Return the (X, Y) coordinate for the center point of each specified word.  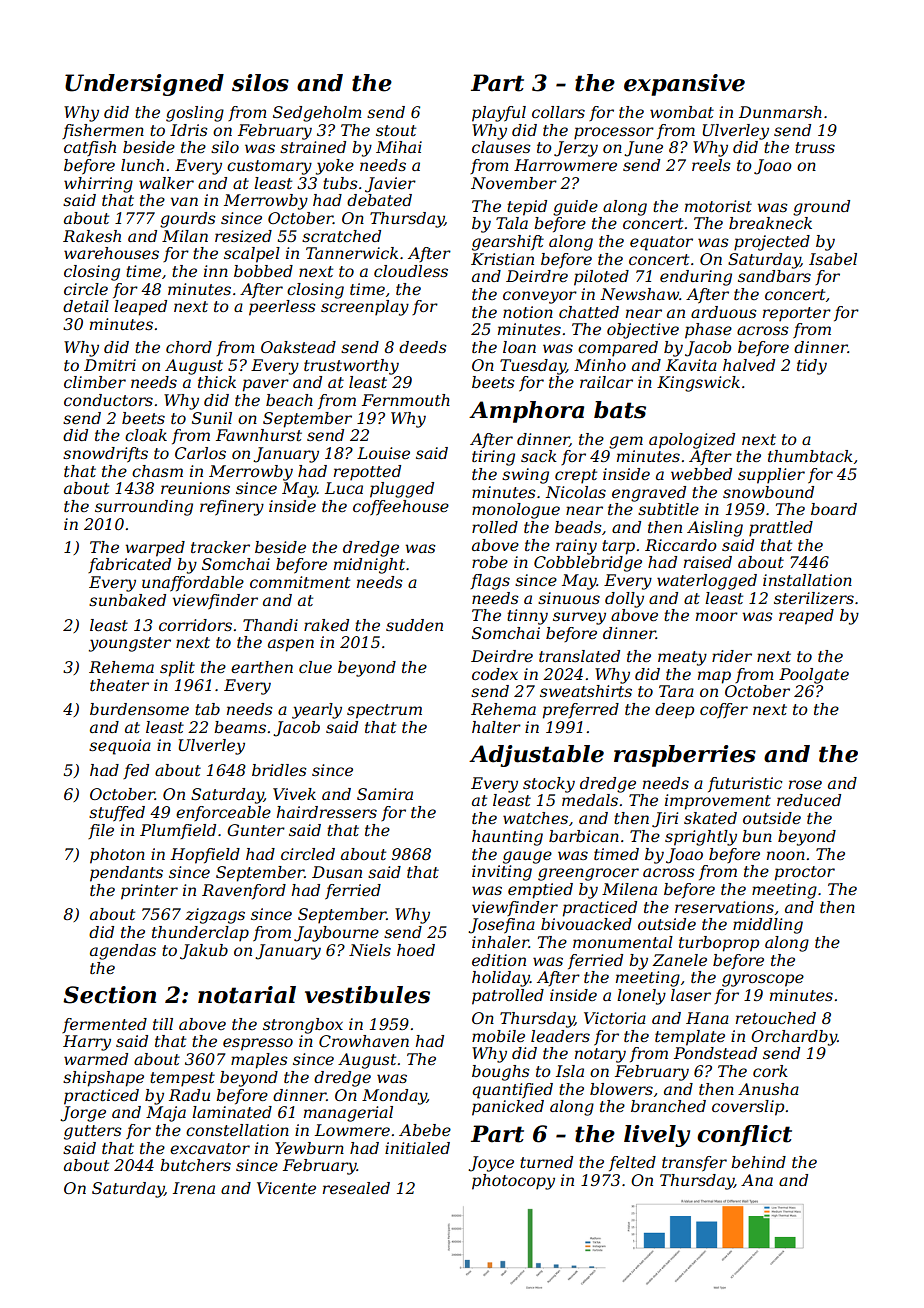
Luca (344, 488)
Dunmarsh (780, 112)
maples (259, 1061)
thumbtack (810, 456)
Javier (390, 185)
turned (546, 1162)
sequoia (120, 747)
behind (758, 1162)
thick (217, 382)
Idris (189, 130)
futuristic (745, 784)
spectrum (384, 711)
